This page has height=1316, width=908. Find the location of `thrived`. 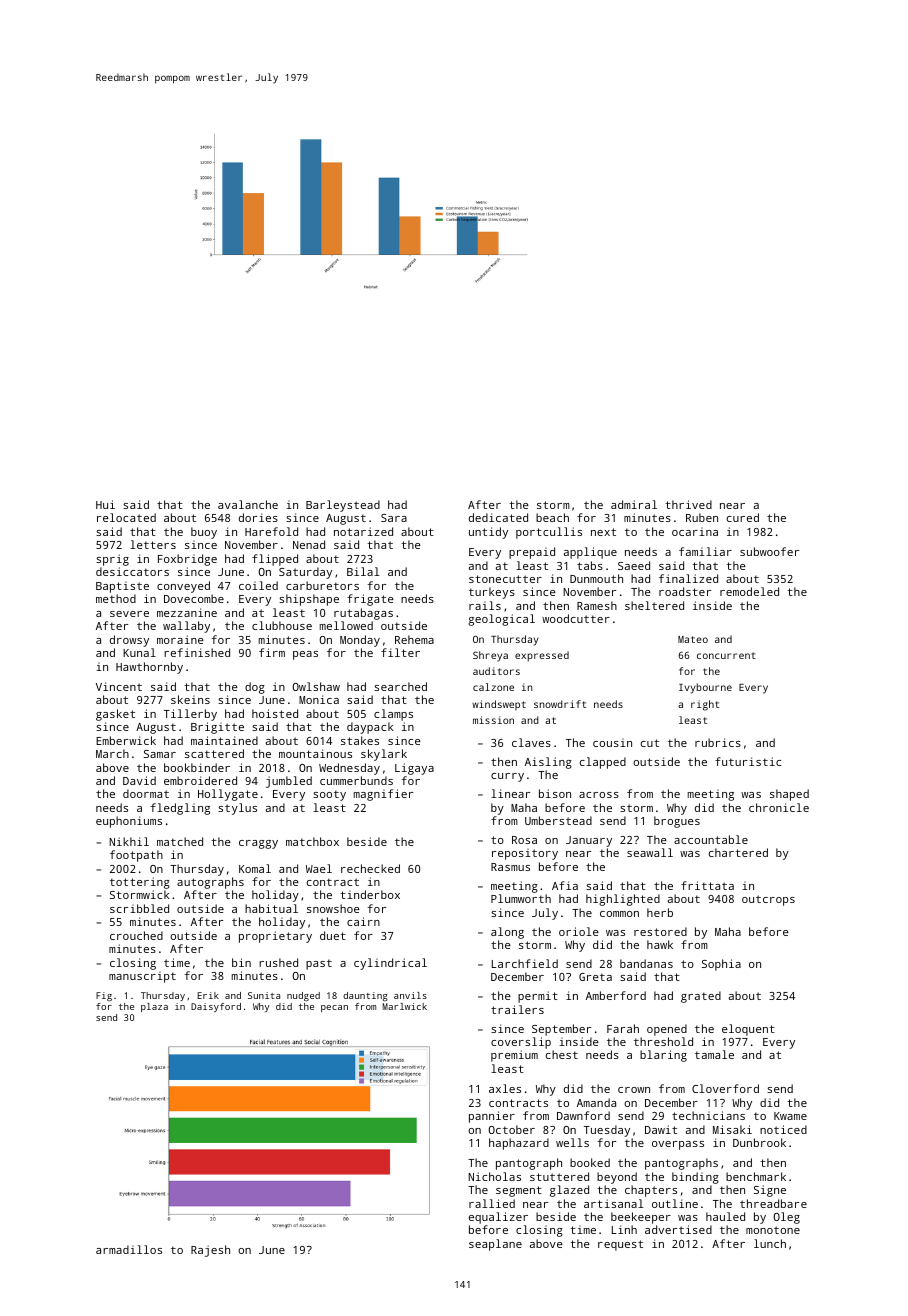

thrived is located at coordinates (688, 504).
